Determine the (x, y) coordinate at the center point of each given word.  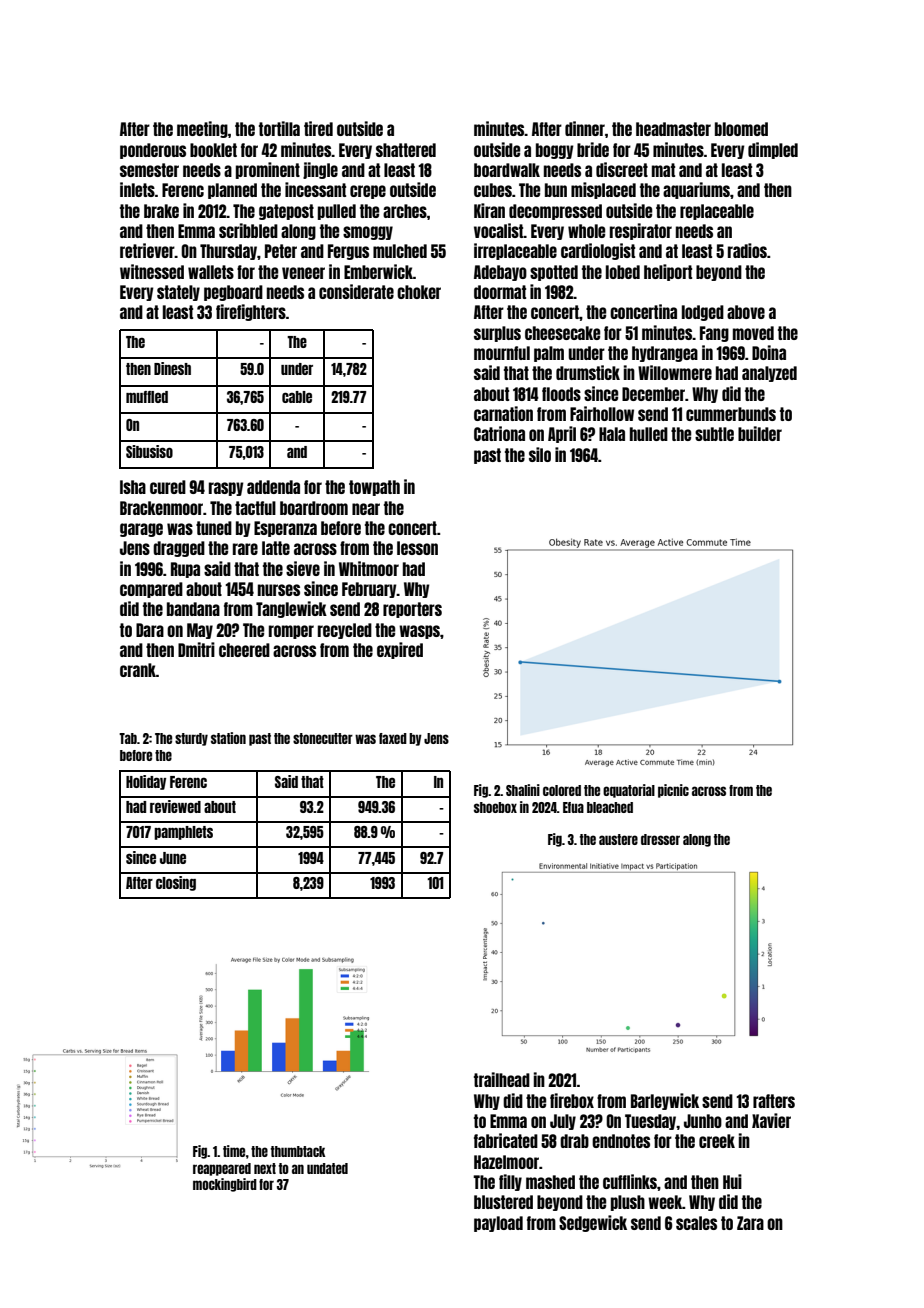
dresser (660, 839)
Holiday (146, 782)
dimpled (773, 150)
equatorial (629, 791)
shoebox (495, 807)
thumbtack (298, 1151)
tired (318, 128)
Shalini (523, 790)
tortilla (279, 128)
